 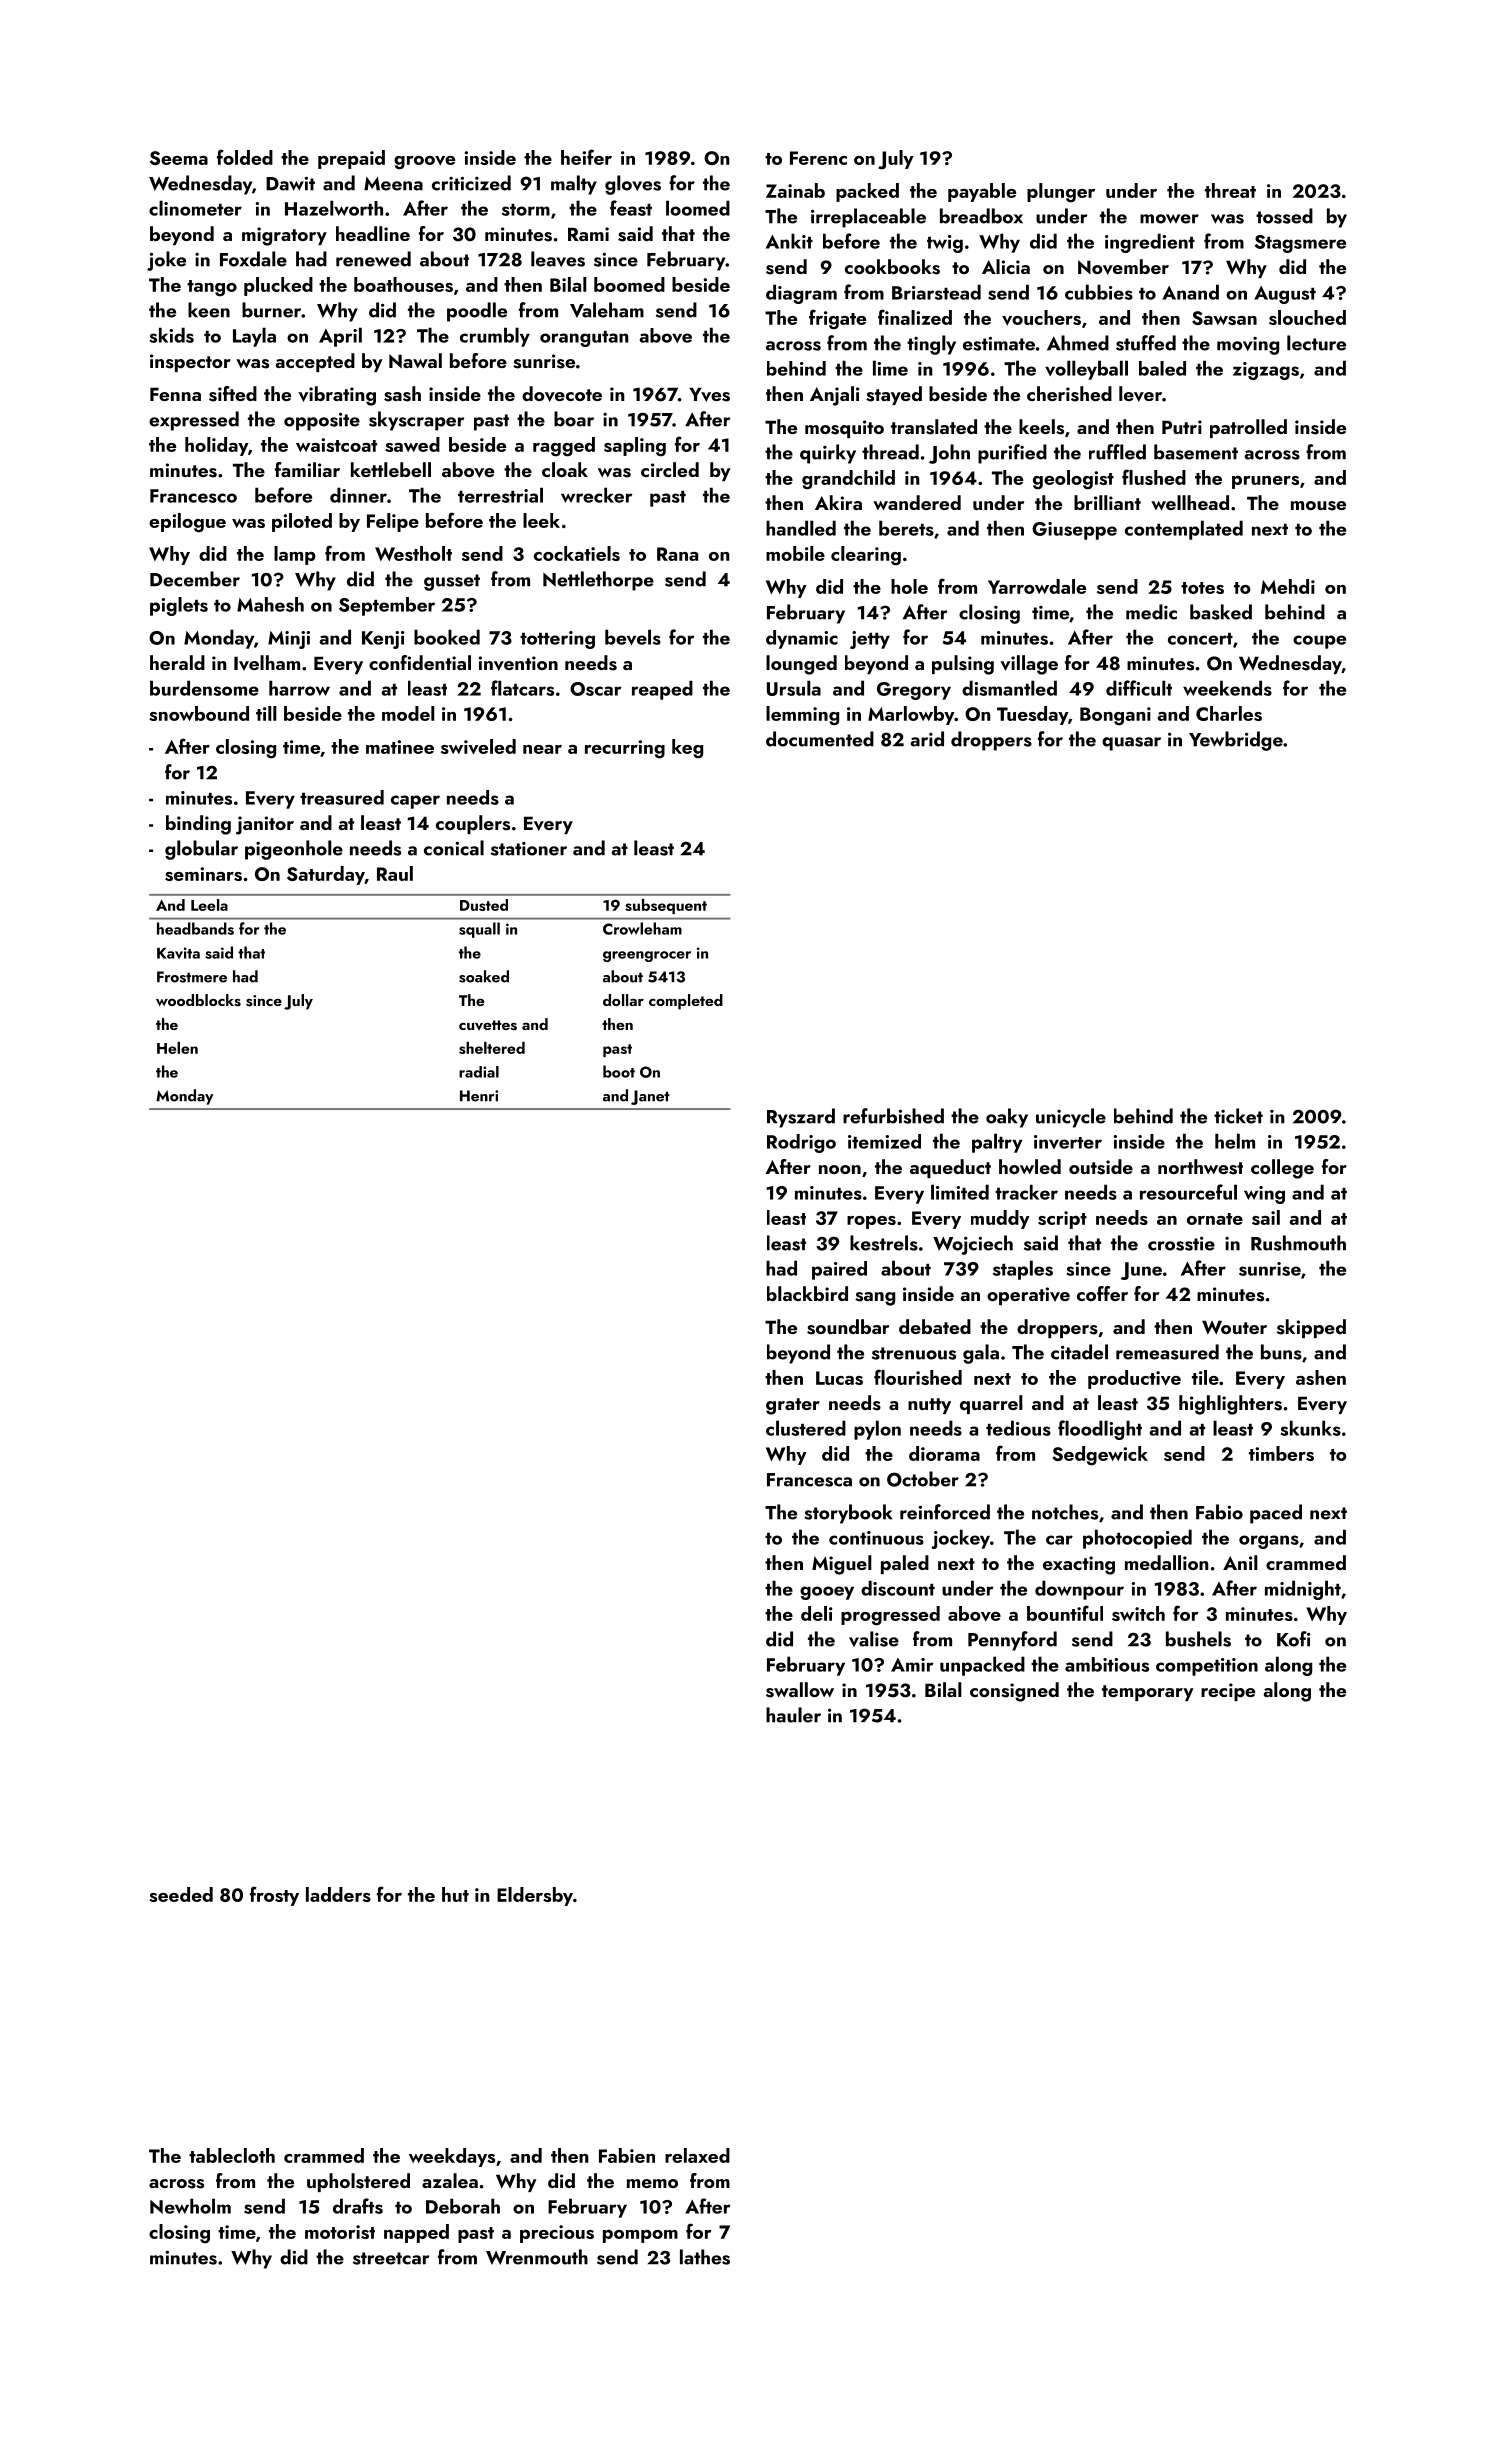 What do you see at coordinates (1238, 1116) in the screenshot?
I see `ticket` at bounding box center [1238, 1116].
